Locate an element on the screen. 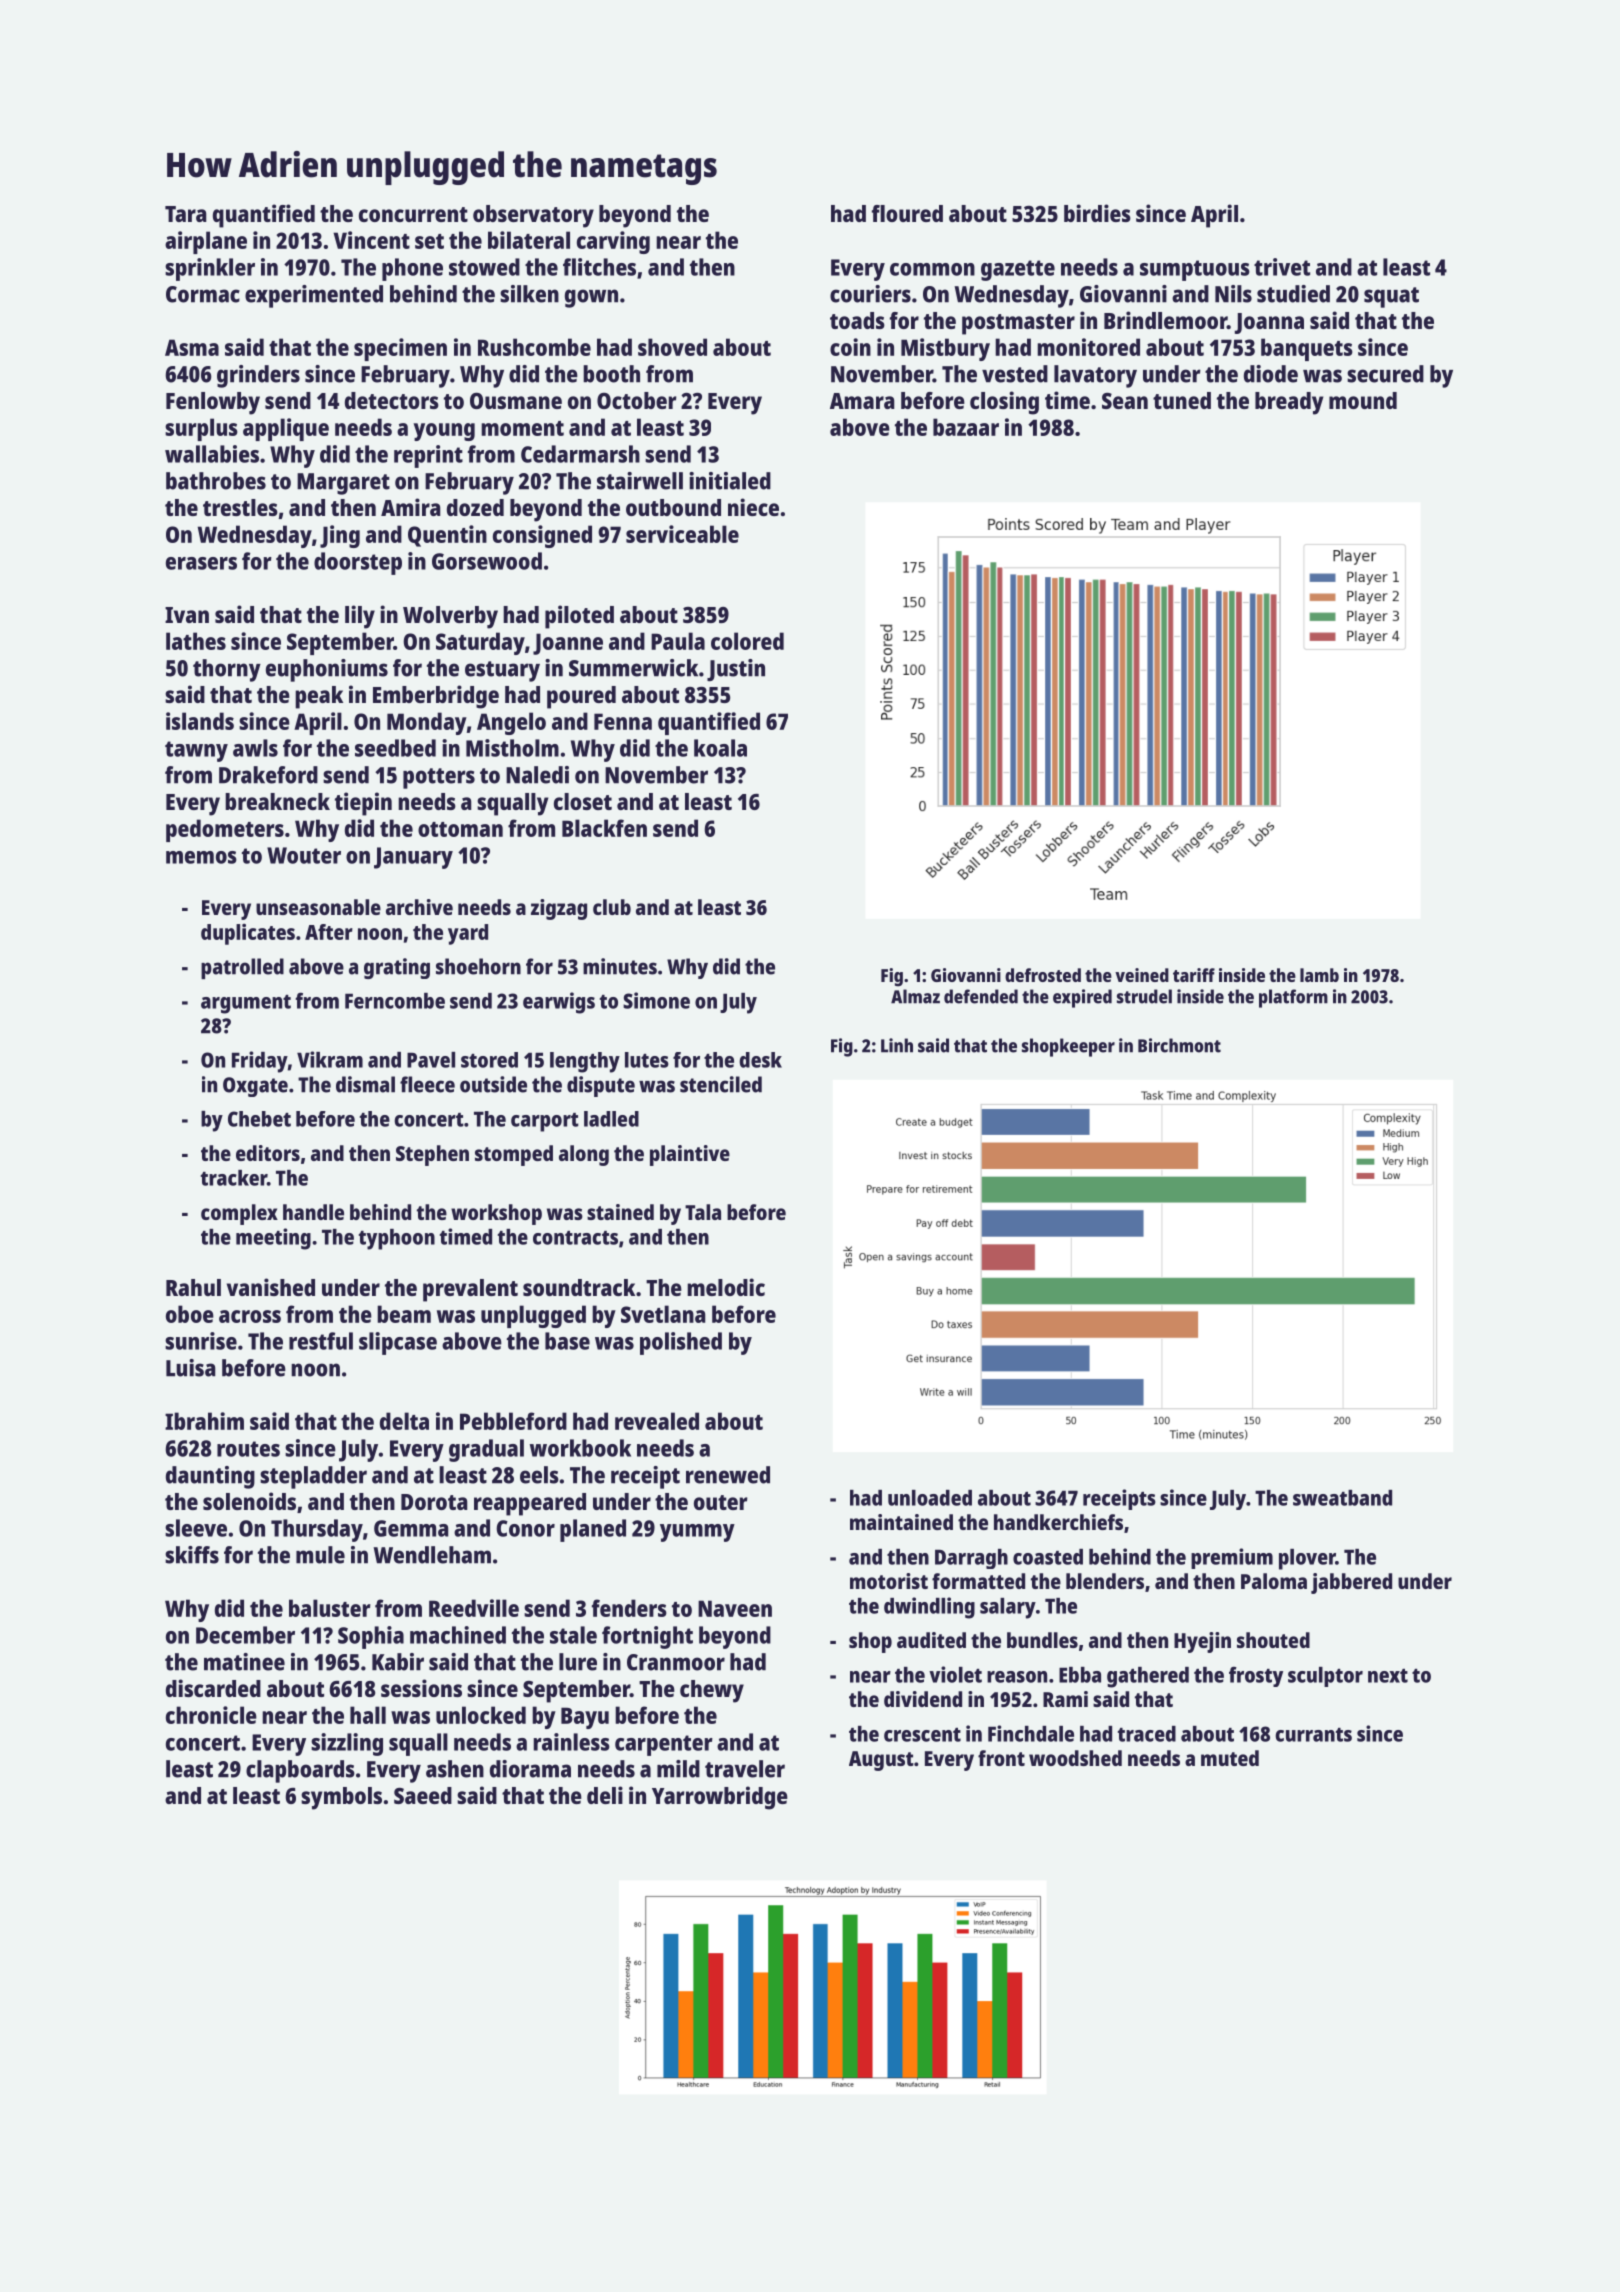 The image size is (1620, 2292). floured is located at coordinates (907, 213).
